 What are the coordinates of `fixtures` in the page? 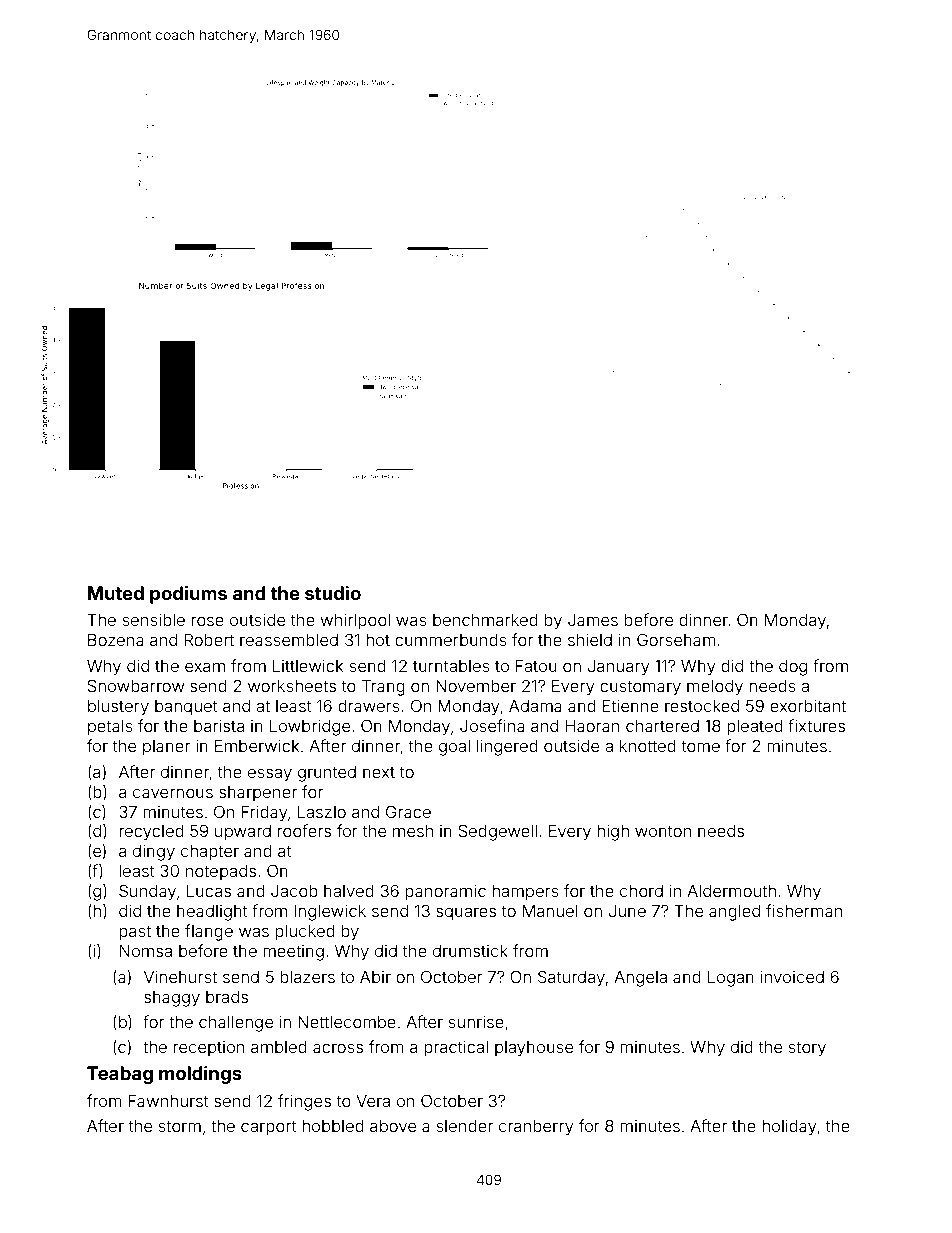 It's located at (816, 725).
